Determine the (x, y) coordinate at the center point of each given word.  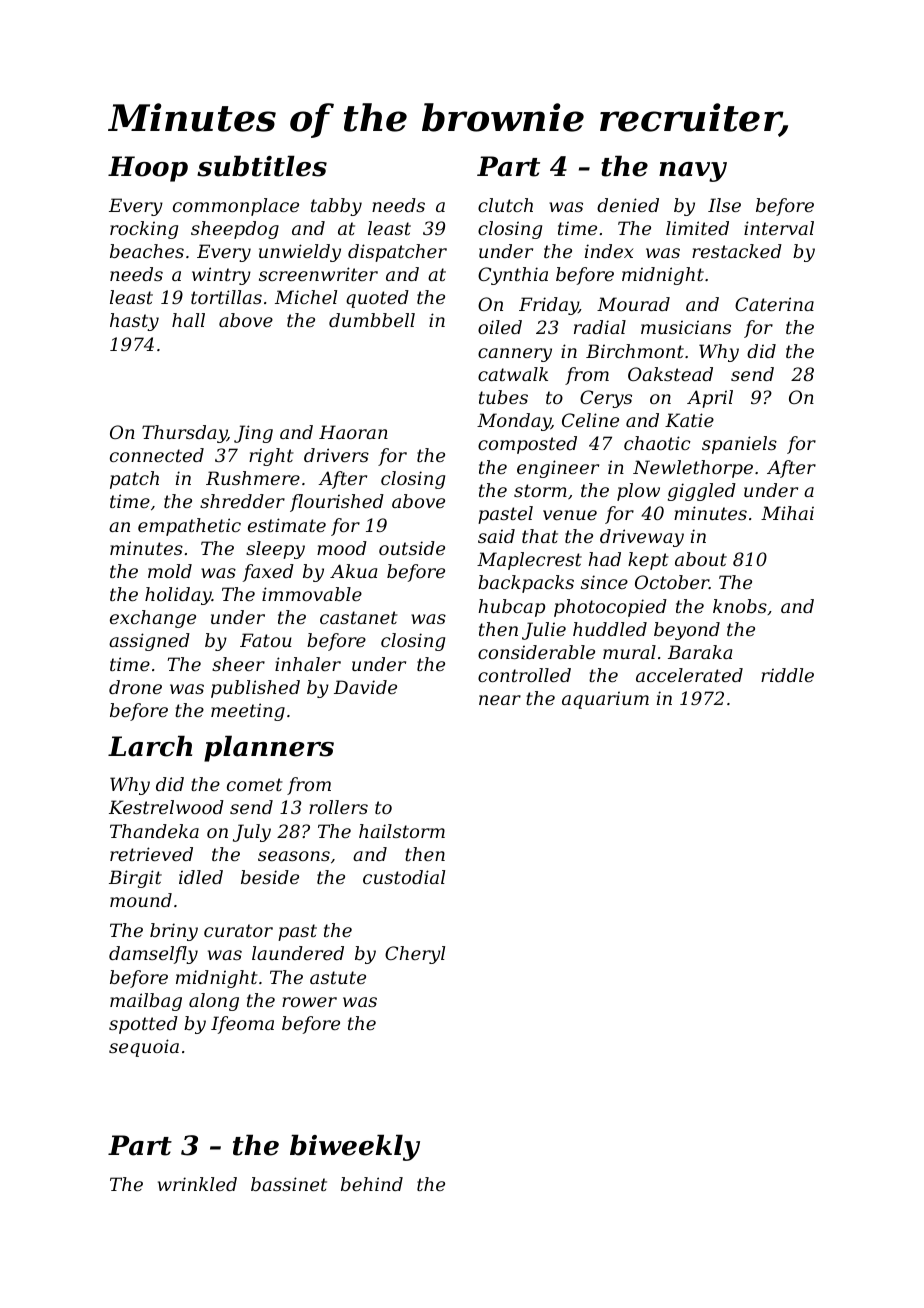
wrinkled (197, 1184)
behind (372, 1184)
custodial (404, 877)
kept (648, 561)
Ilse (724, 205)
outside (412, 548)
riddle (787, 675)
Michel (306, 297)
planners (269, 748)
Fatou (266, 640)
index (609, 251)
